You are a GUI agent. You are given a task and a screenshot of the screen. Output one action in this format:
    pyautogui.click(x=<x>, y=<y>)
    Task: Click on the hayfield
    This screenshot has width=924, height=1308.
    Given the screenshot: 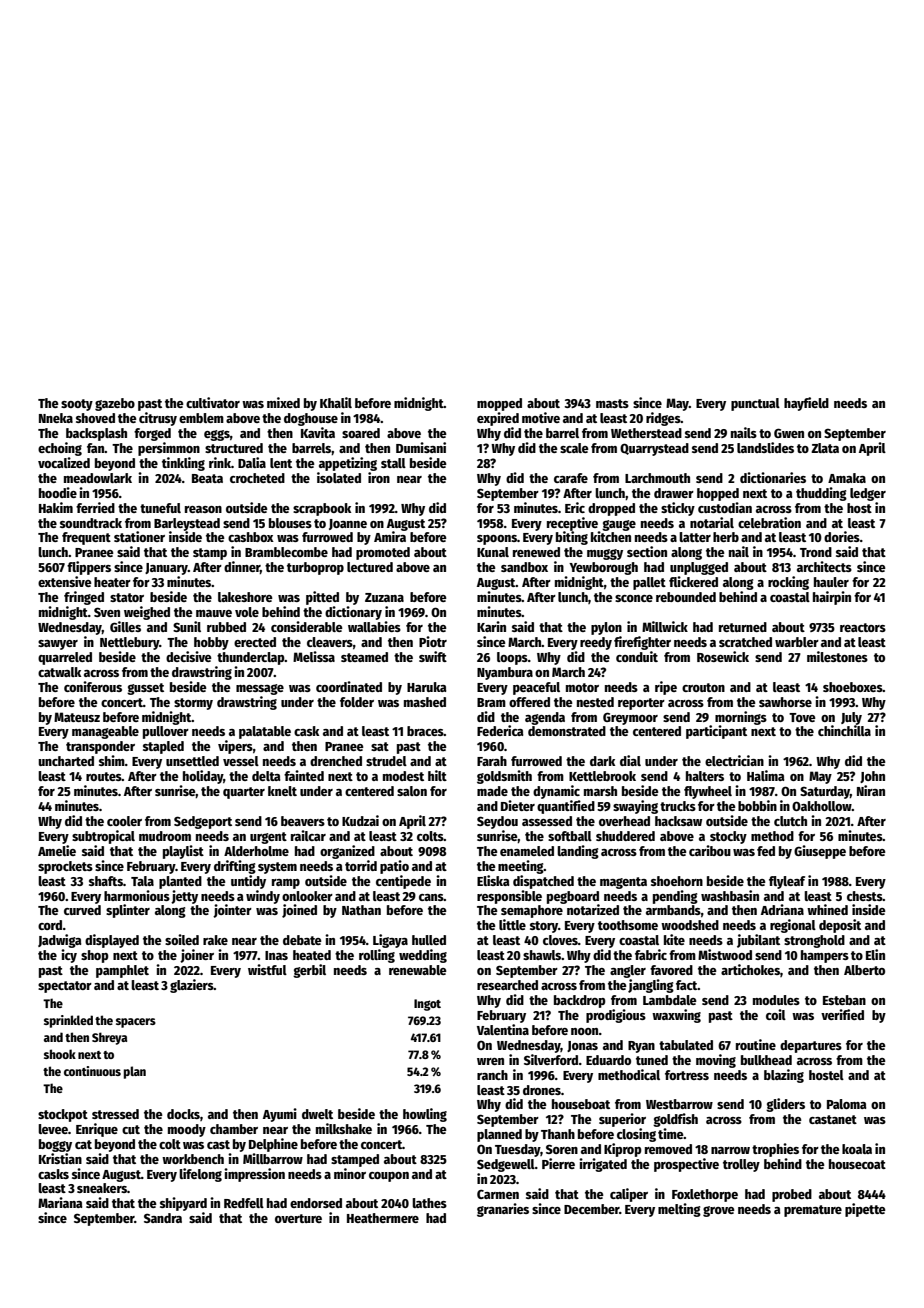 What is the action you would take?
    pyautogui.click(x=806, y=404)
